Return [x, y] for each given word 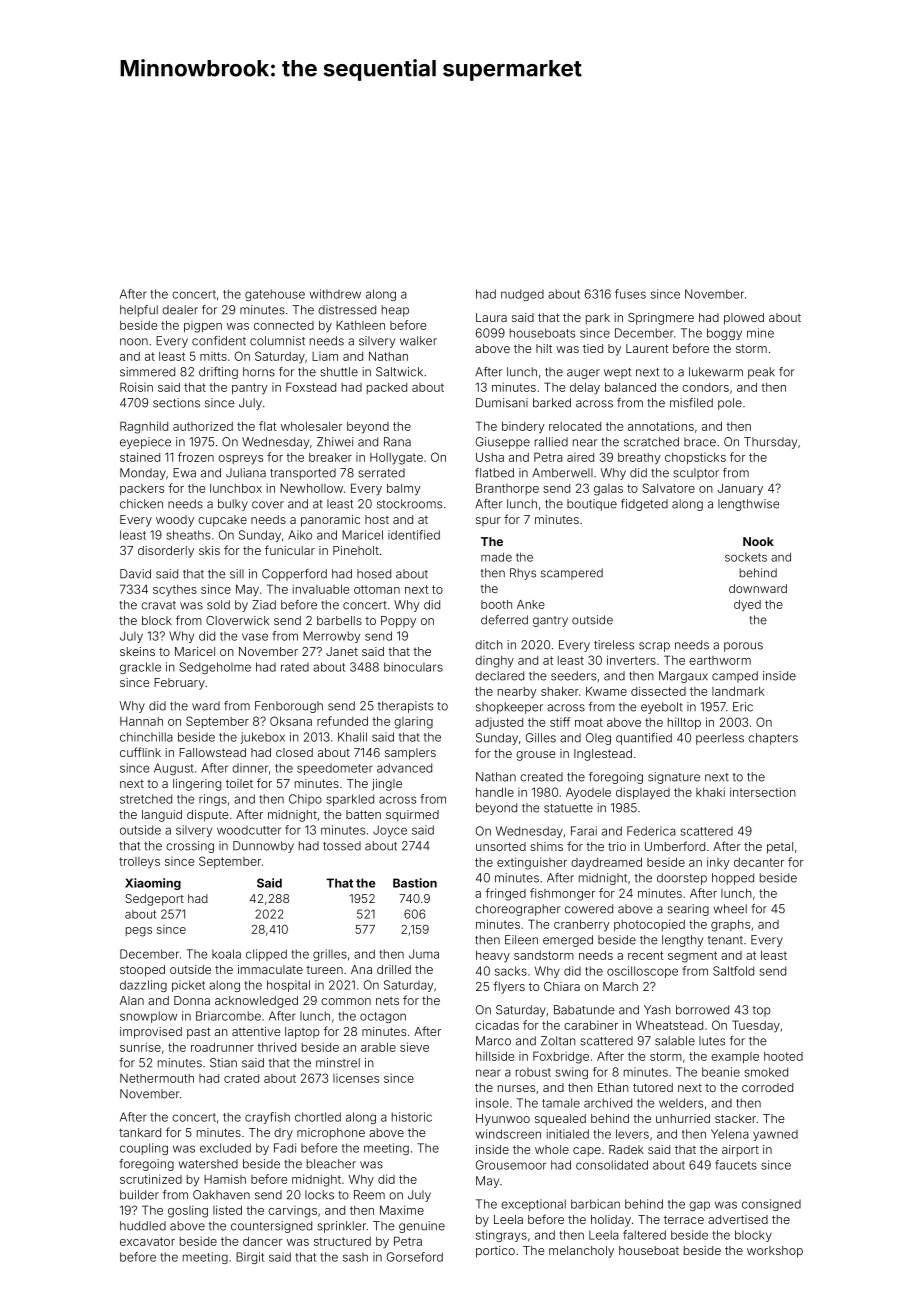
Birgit [250, 1258]
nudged [522, 295]
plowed [744, 319]
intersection [763, 792]
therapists [405, 707]
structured [342, 1241]
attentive [256, 1031]
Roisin [136, 387]
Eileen [521, 940]
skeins [137, 651]
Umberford [675, 846]
